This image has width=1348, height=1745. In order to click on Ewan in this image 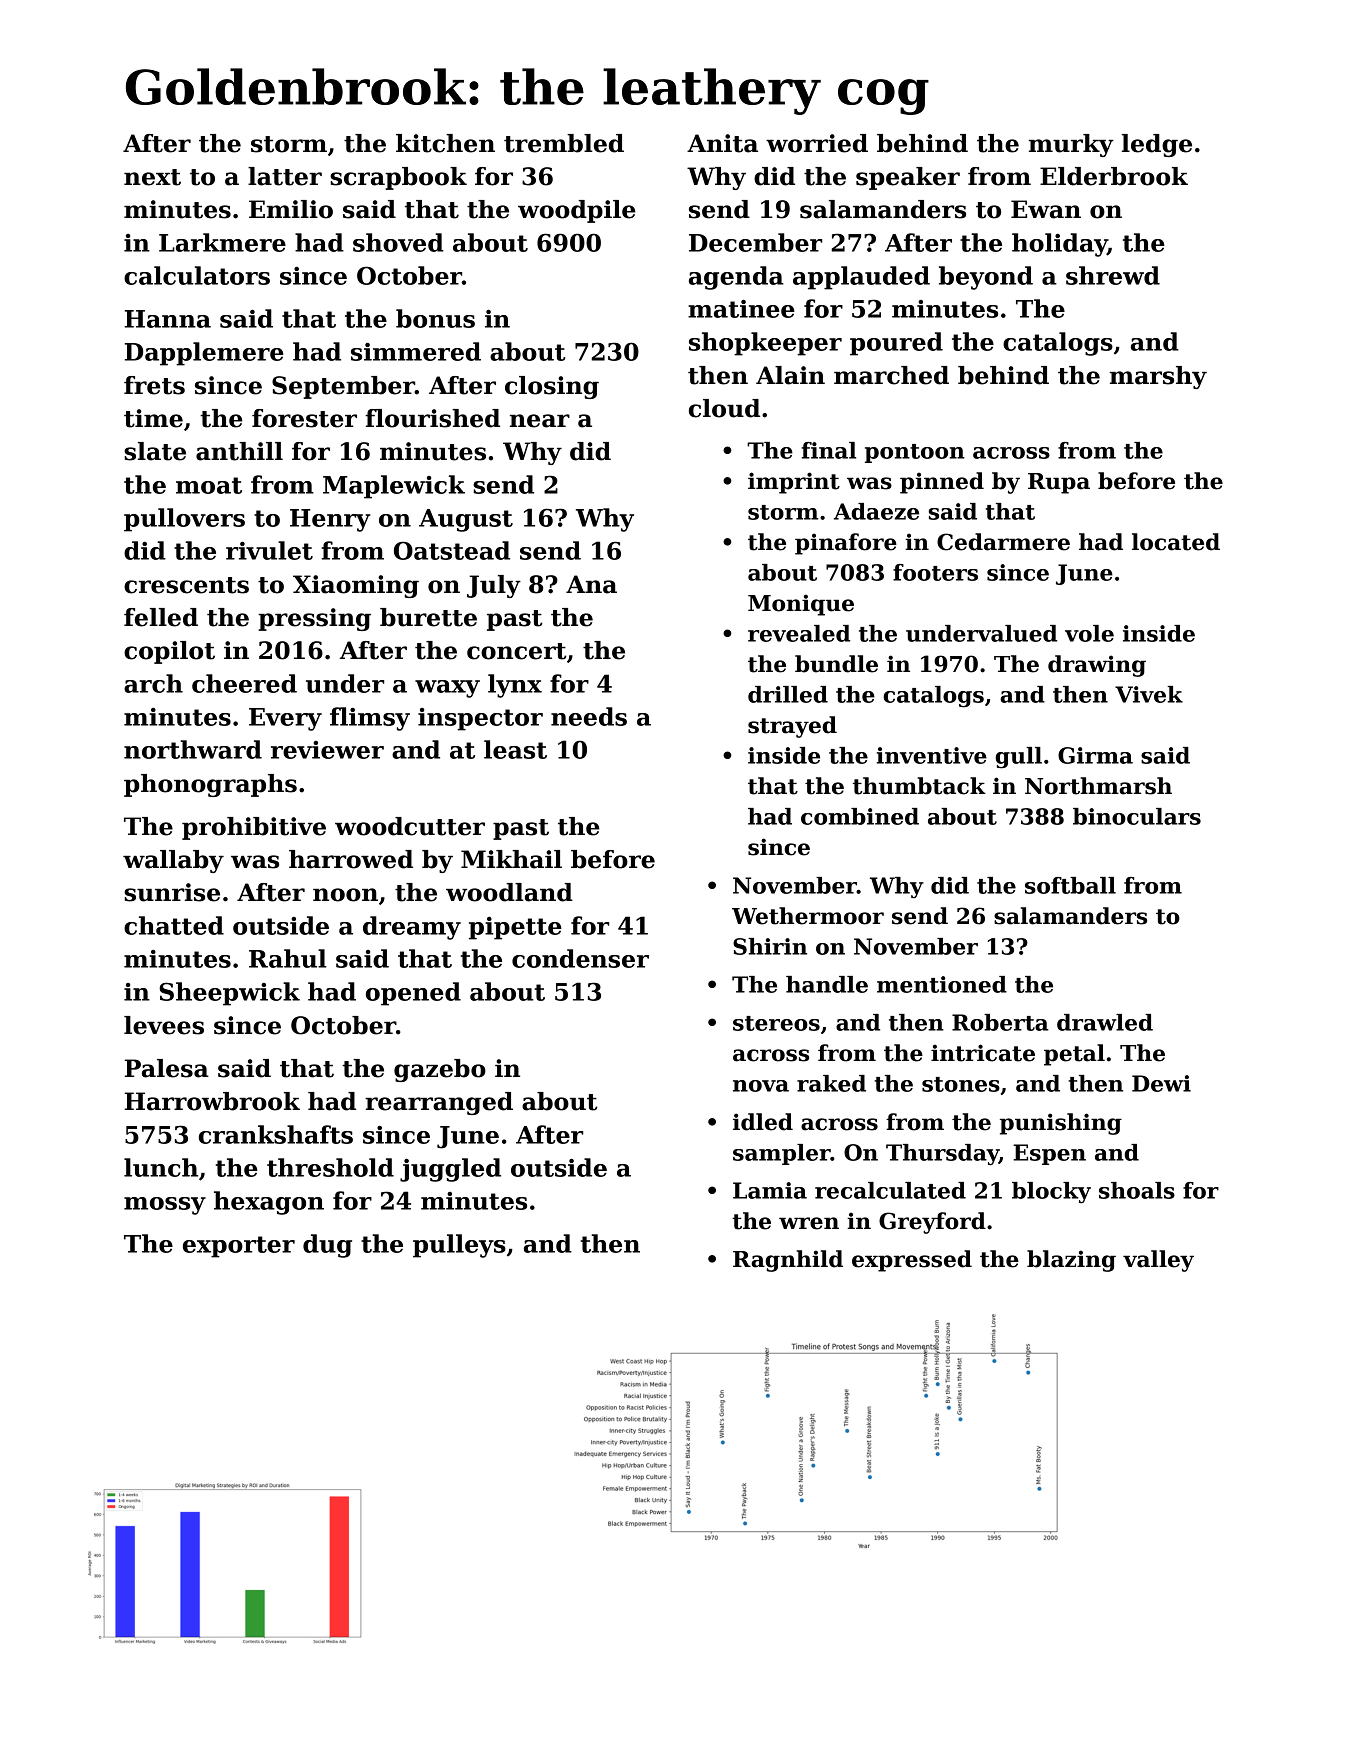, I will do `click(1046, 209)`.
